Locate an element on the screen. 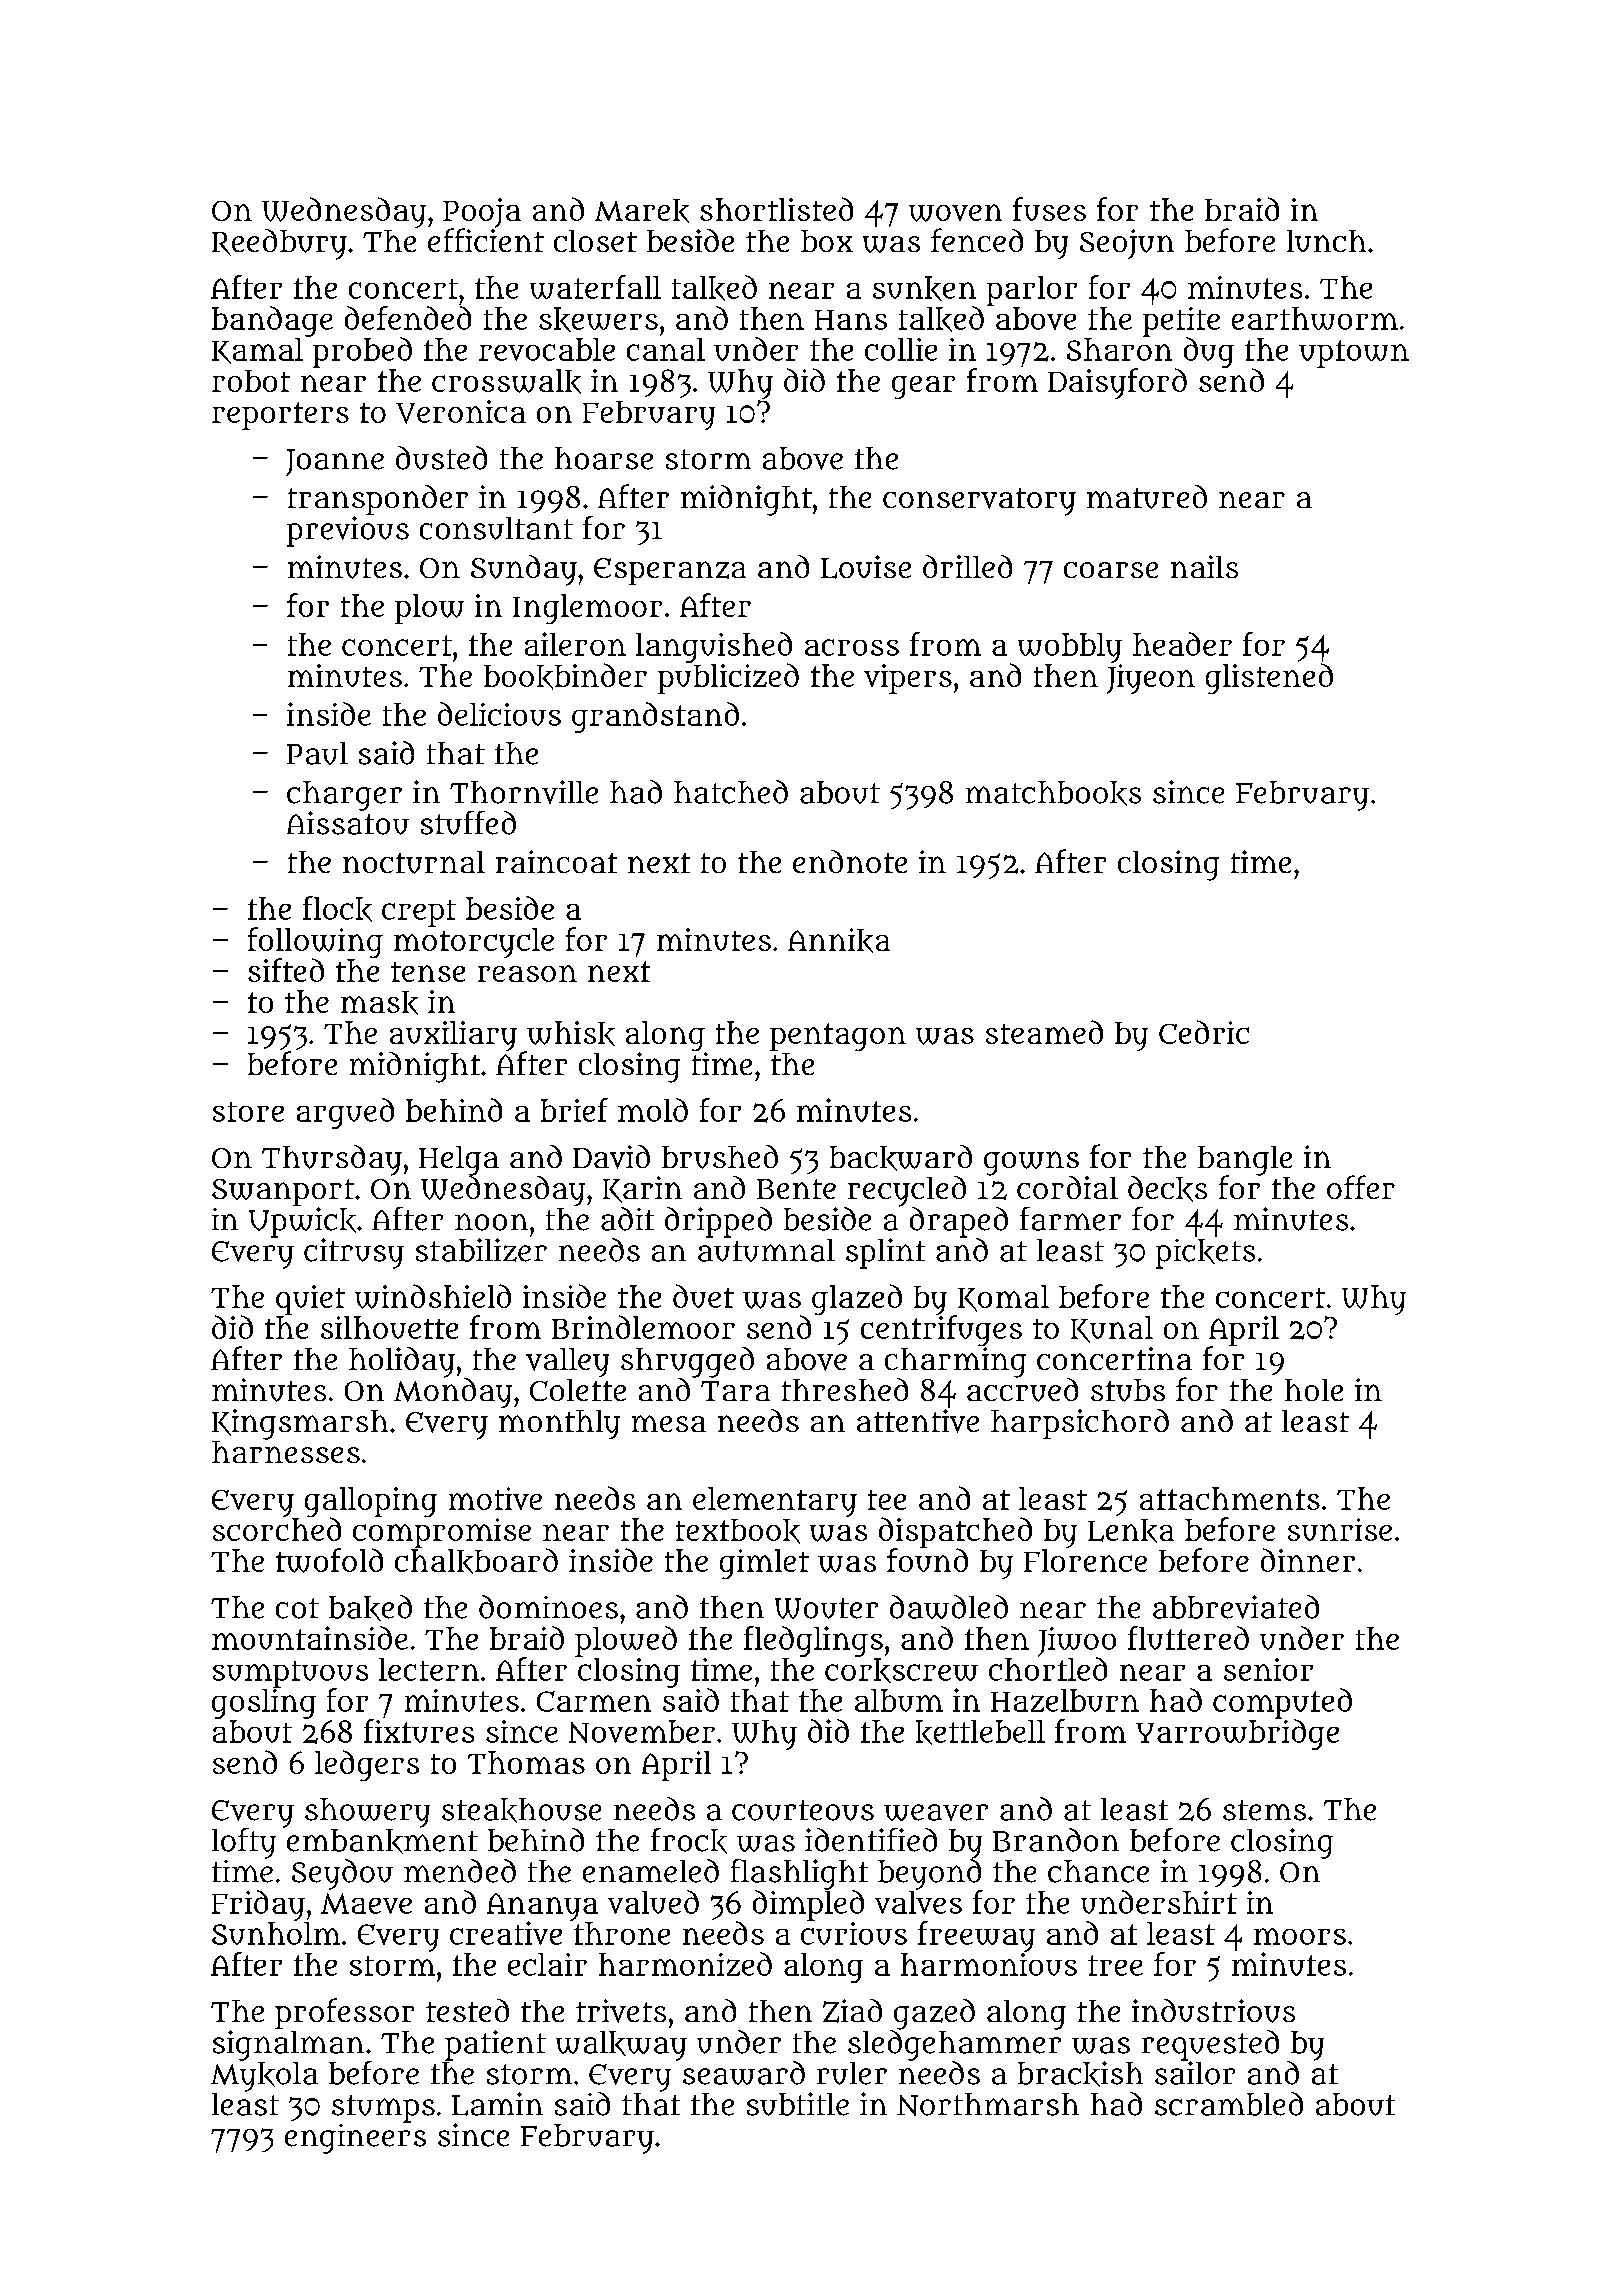 The width and height of the screenshot is (1620, 2292). corkscrew is located at coordinates (901, 1670).
